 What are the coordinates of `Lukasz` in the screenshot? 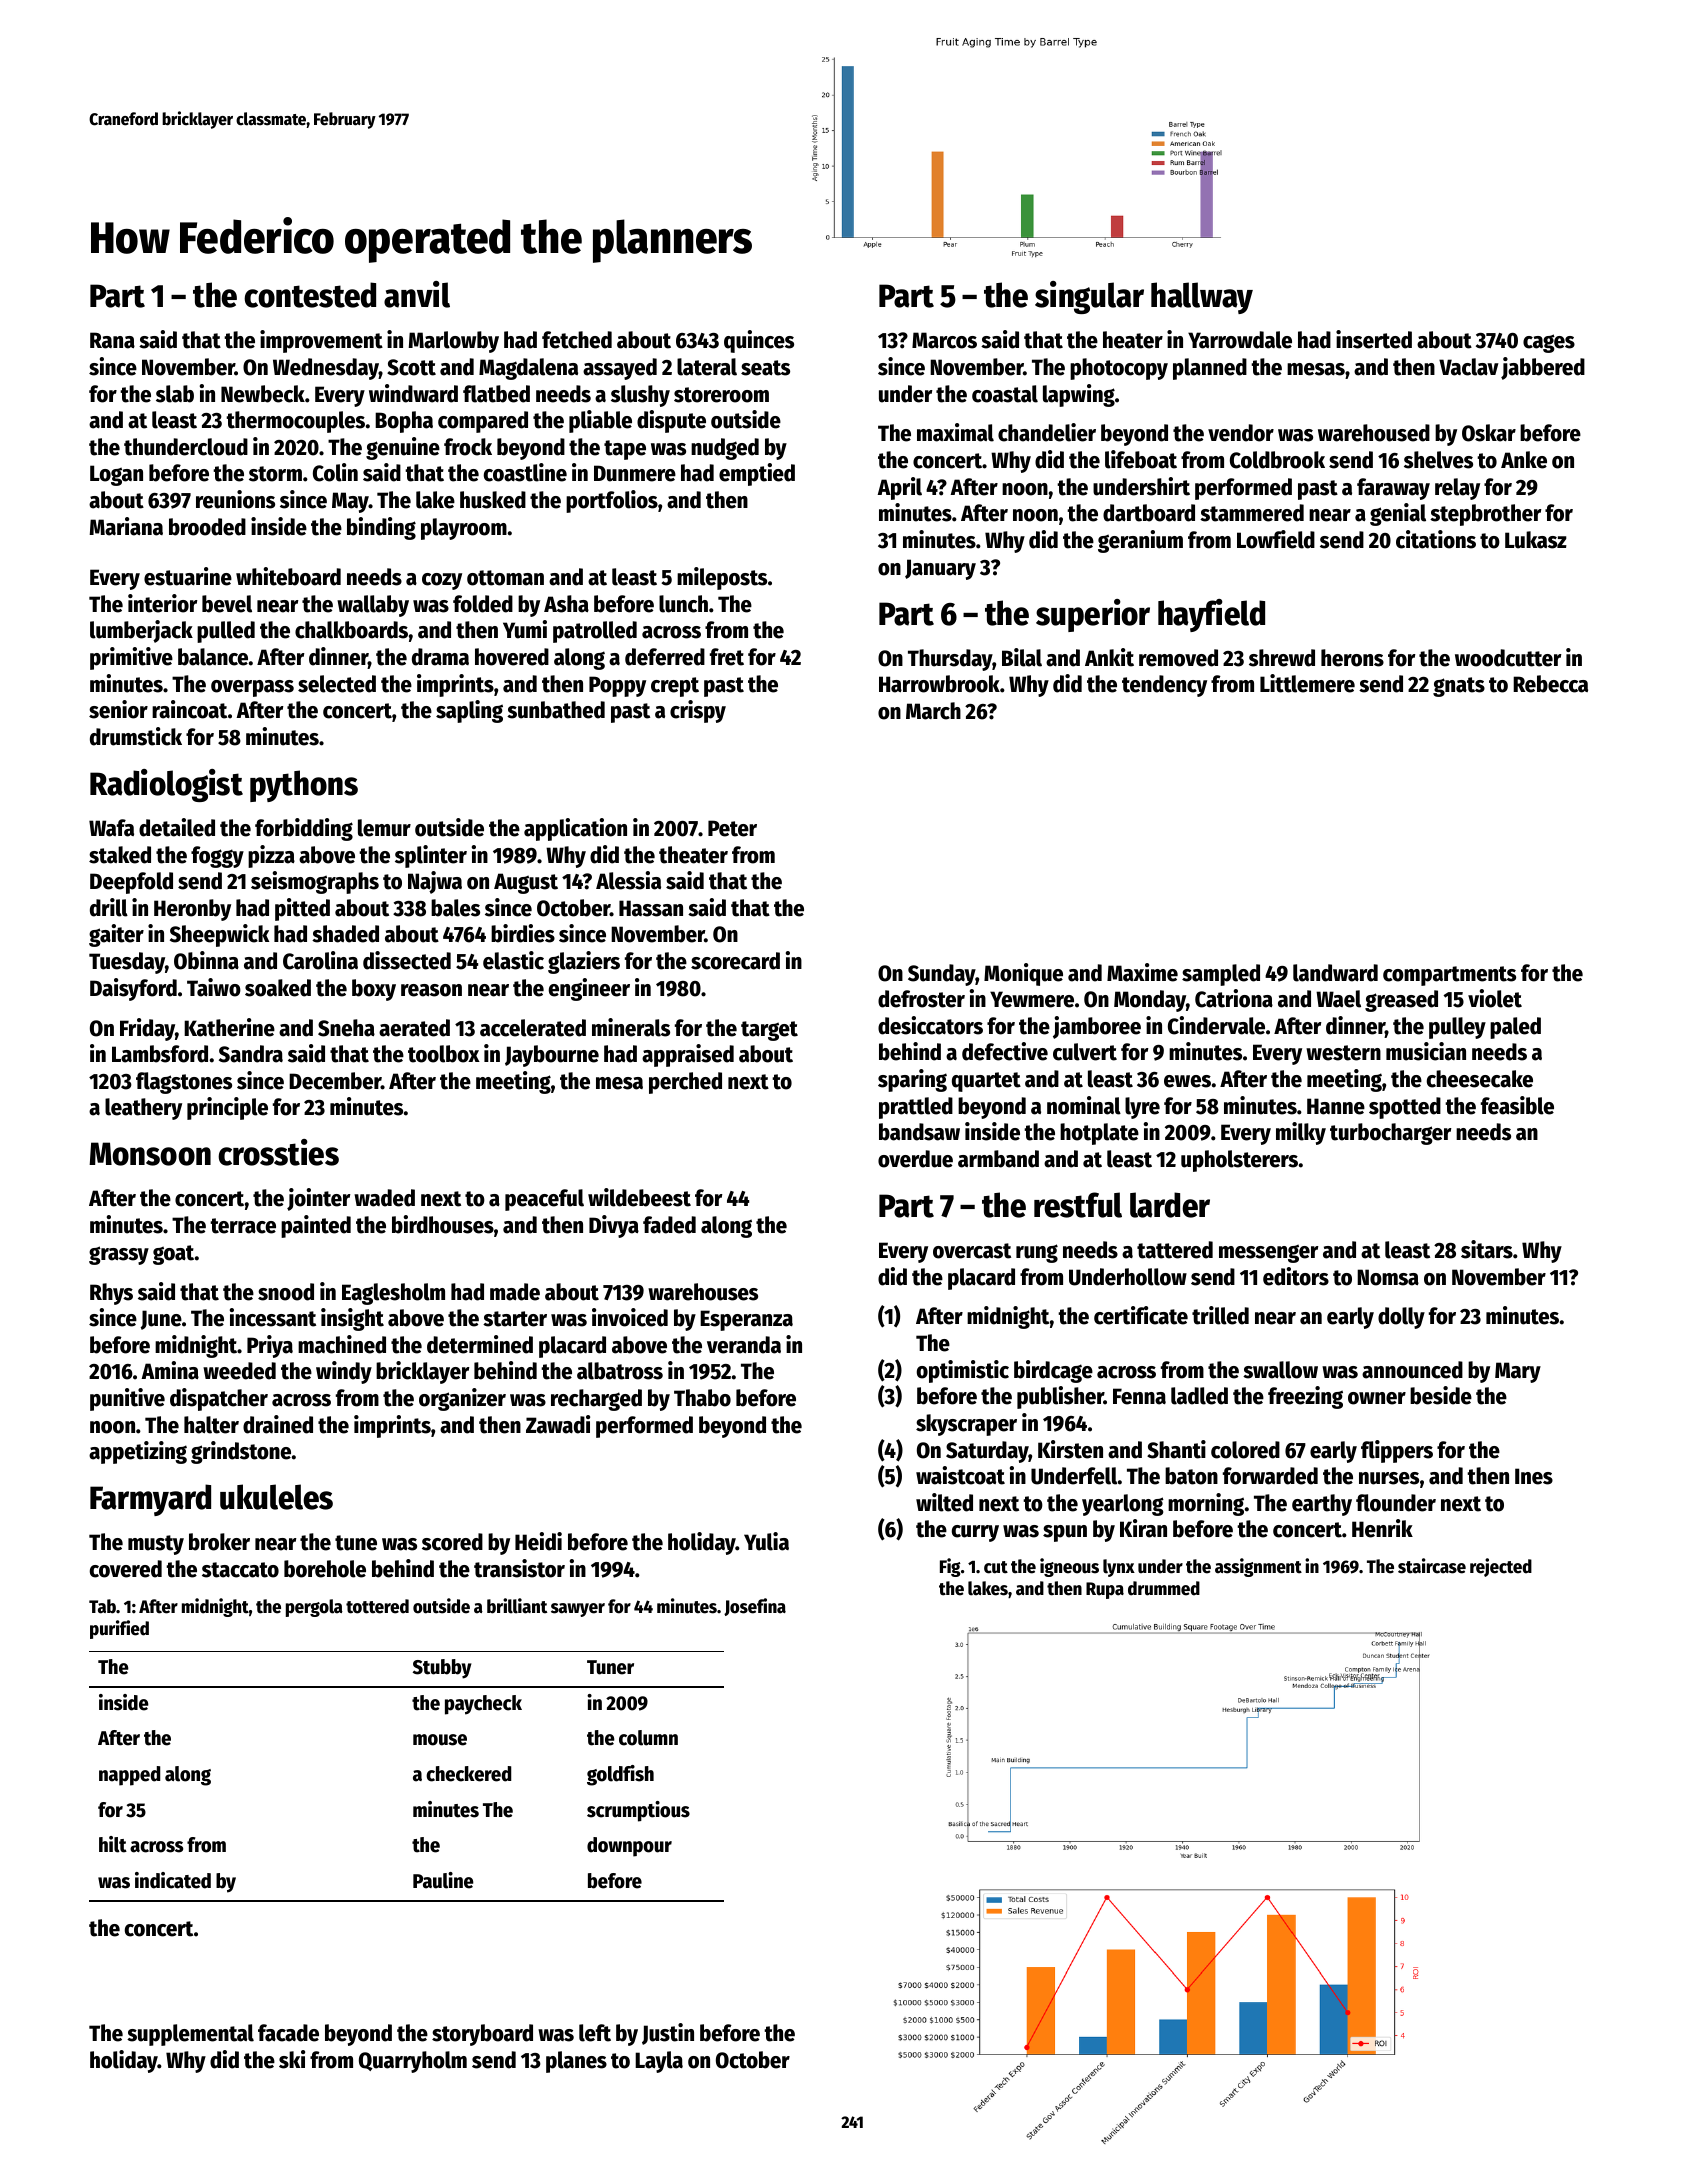 It's located at (1536, 540).
